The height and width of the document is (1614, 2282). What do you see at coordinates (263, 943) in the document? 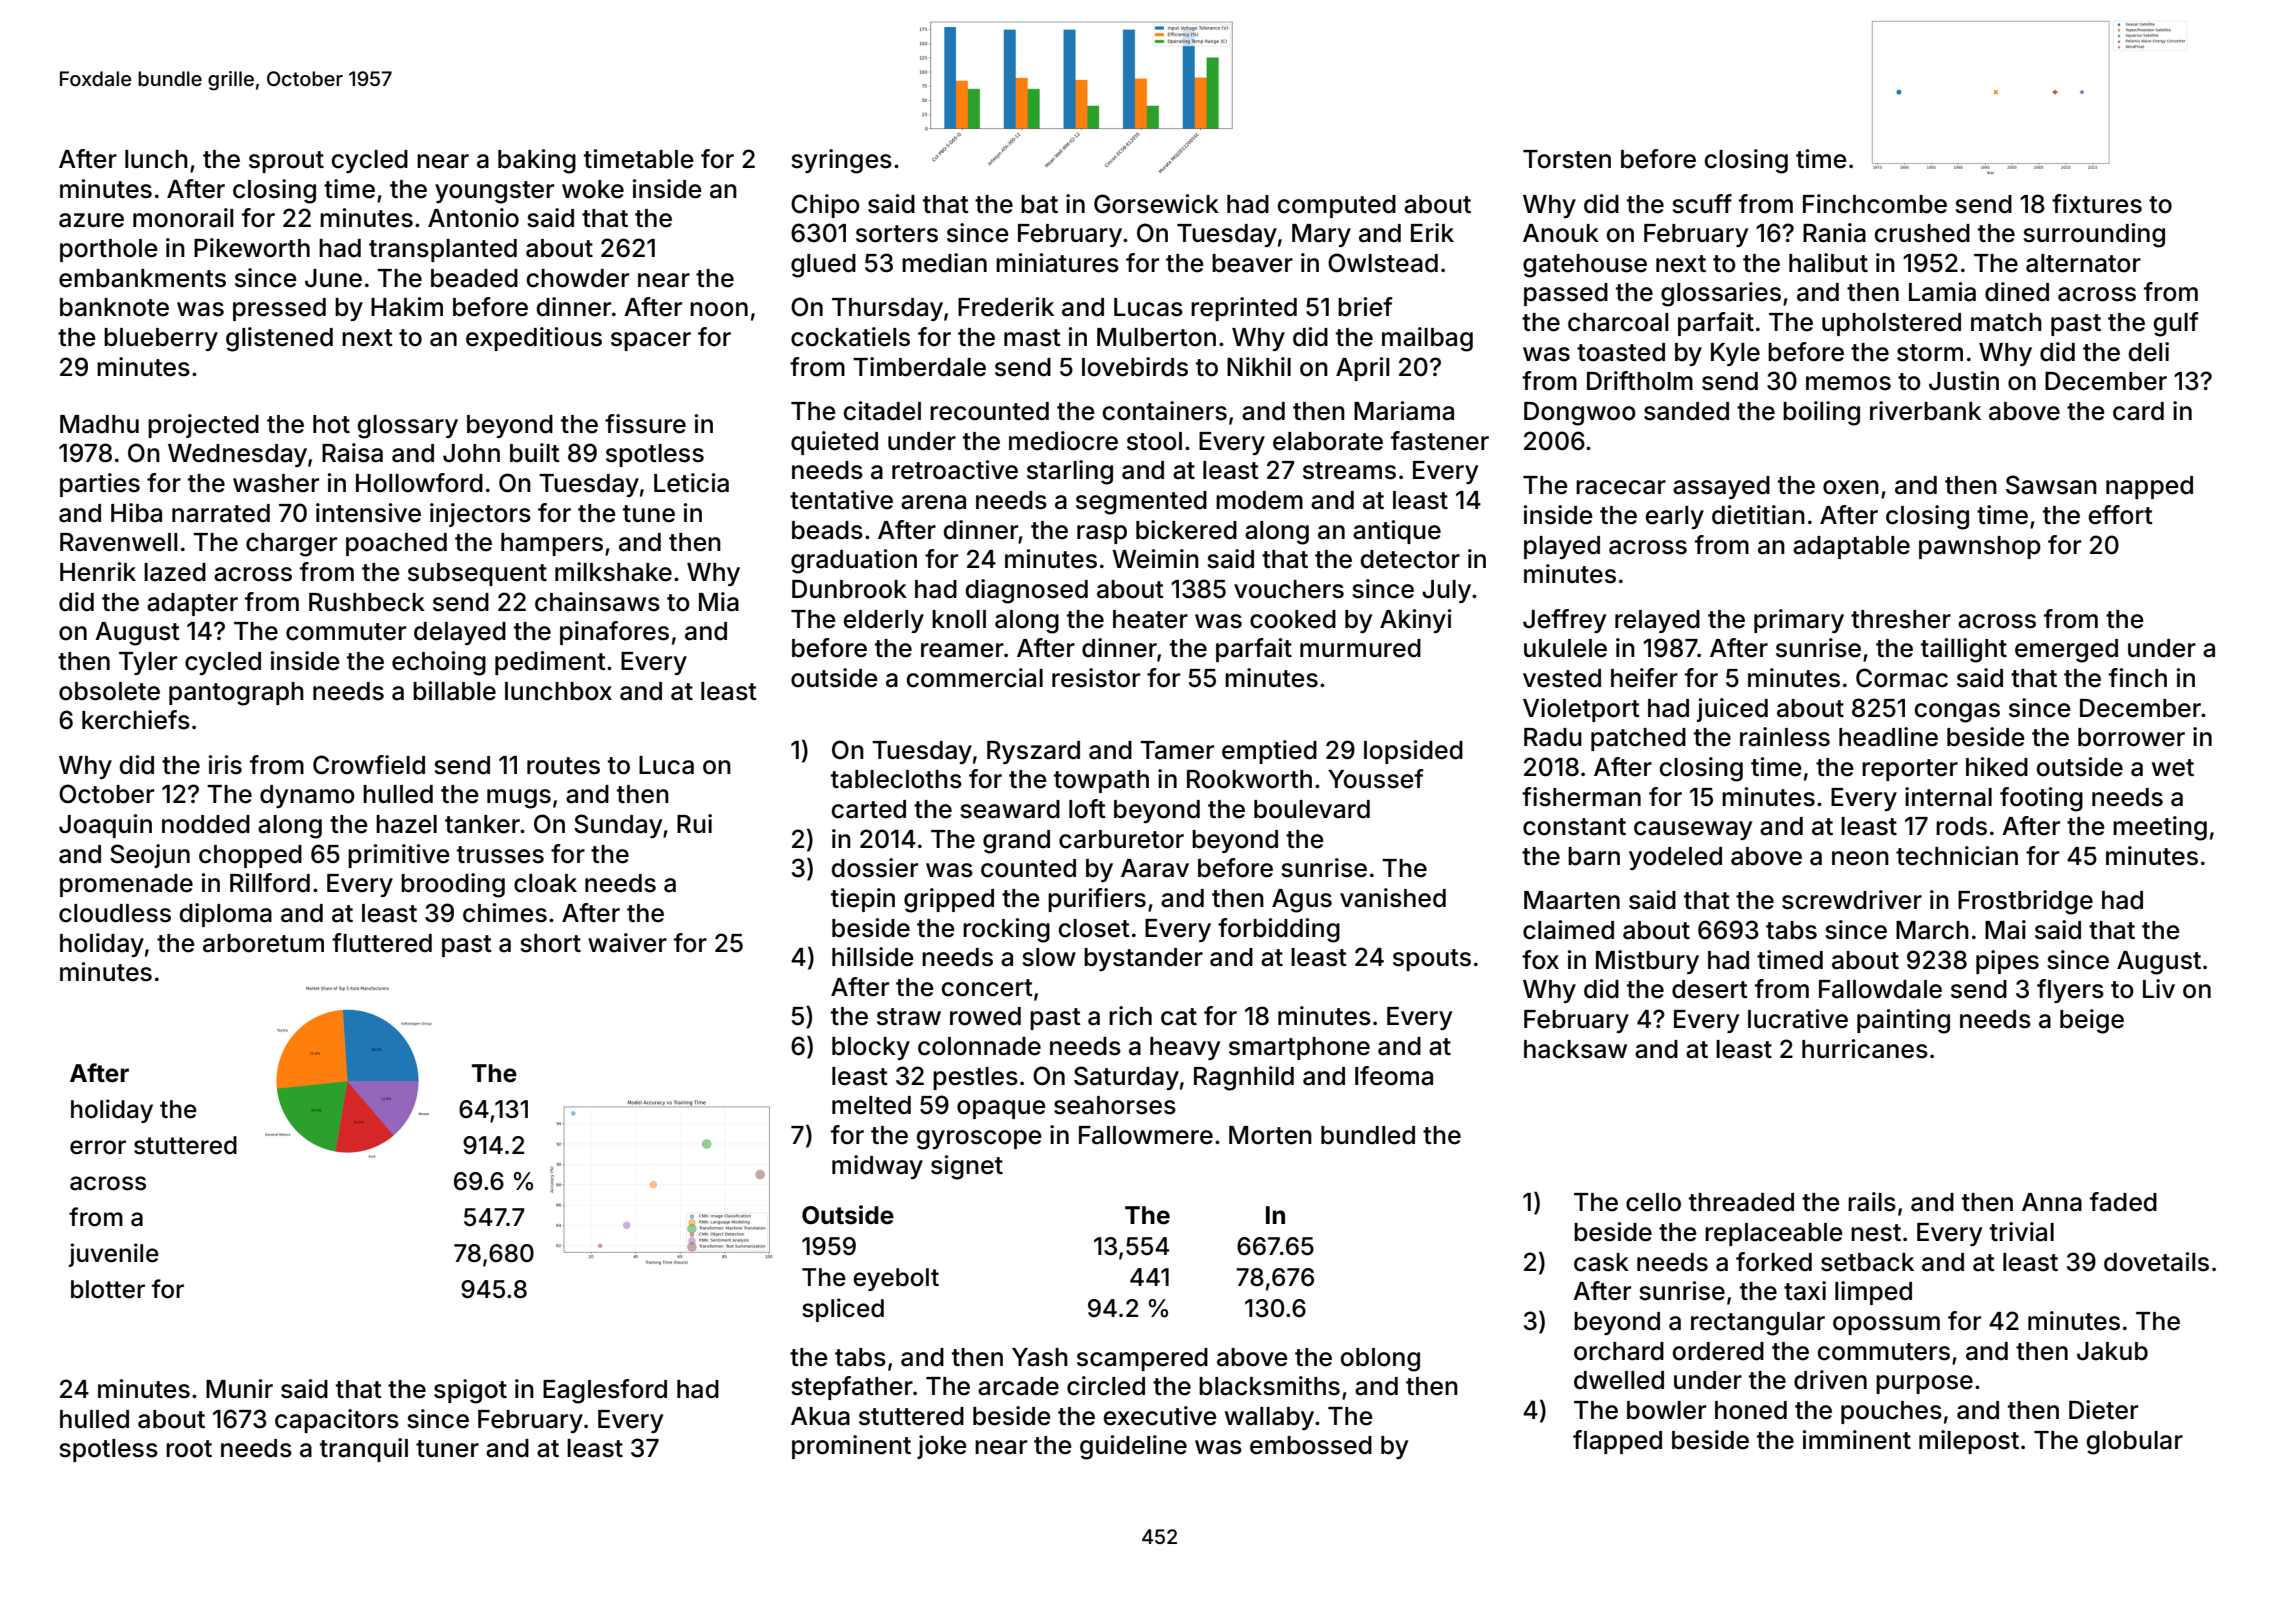
I see `arboretum` at bounding box center [263, 943].
